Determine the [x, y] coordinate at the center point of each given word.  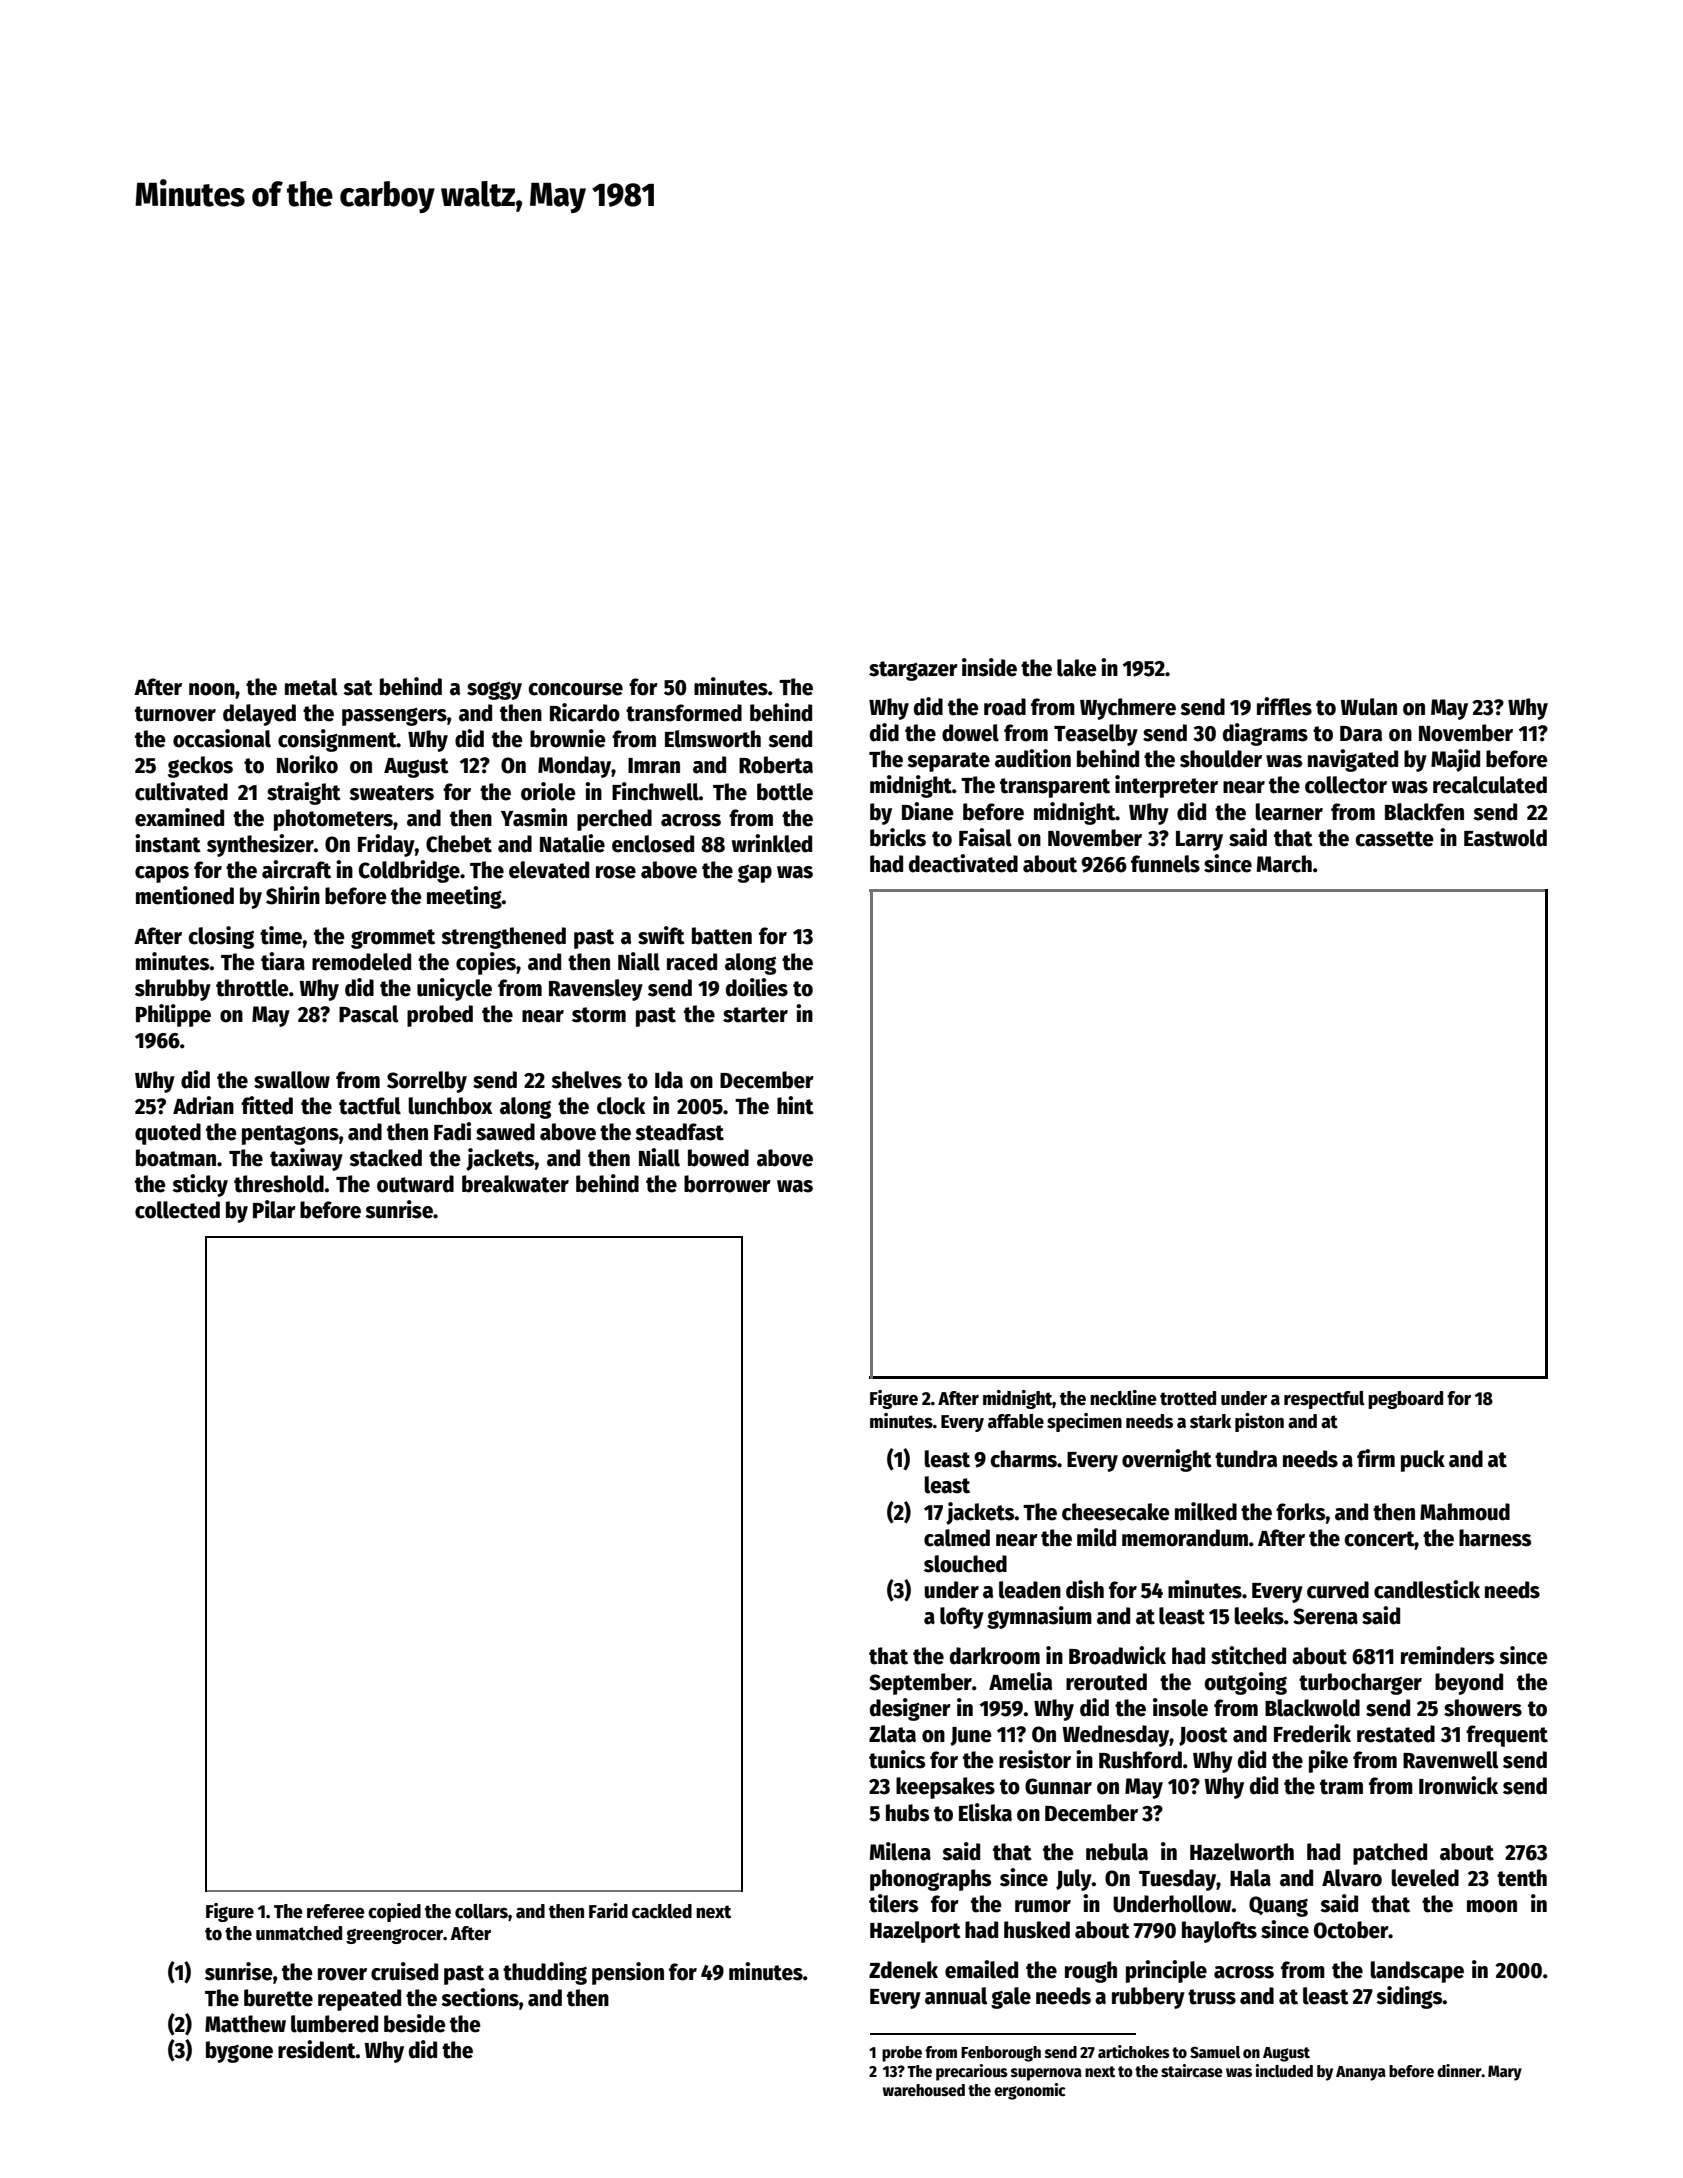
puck [1423, 1461]
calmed [957, 1538]
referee [336, 1911]
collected [177, 1210]
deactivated [963, 863]
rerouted [1106, 1682]
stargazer [913, 671]
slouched [965, 1564]
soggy [494, 690]
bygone [239, 2052]
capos [162, 874]
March [1284, 864]
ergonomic [1030, 2091]
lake [1077, 668]
